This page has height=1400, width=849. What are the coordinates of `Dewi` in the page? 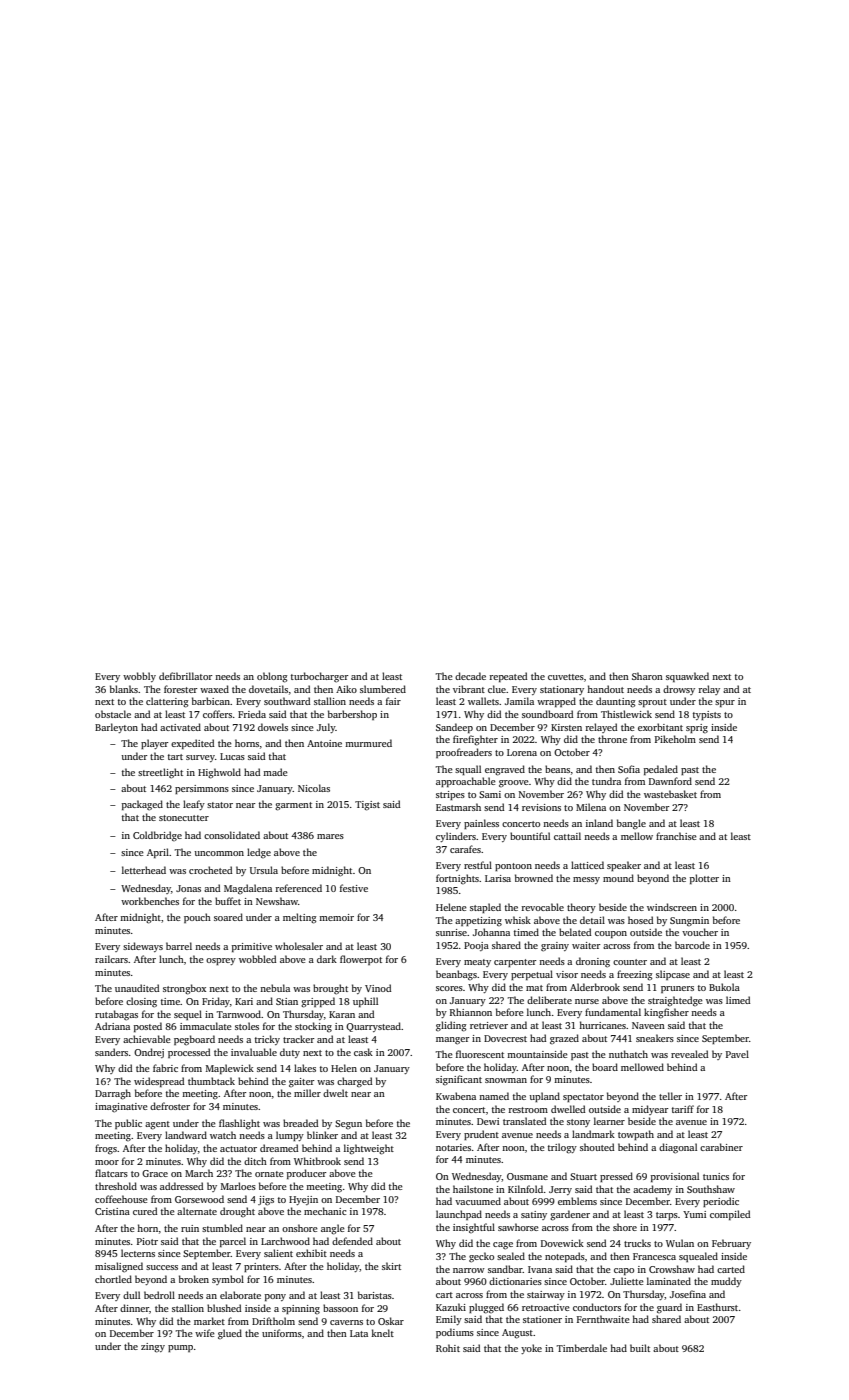 It's located at (488, 1121).
